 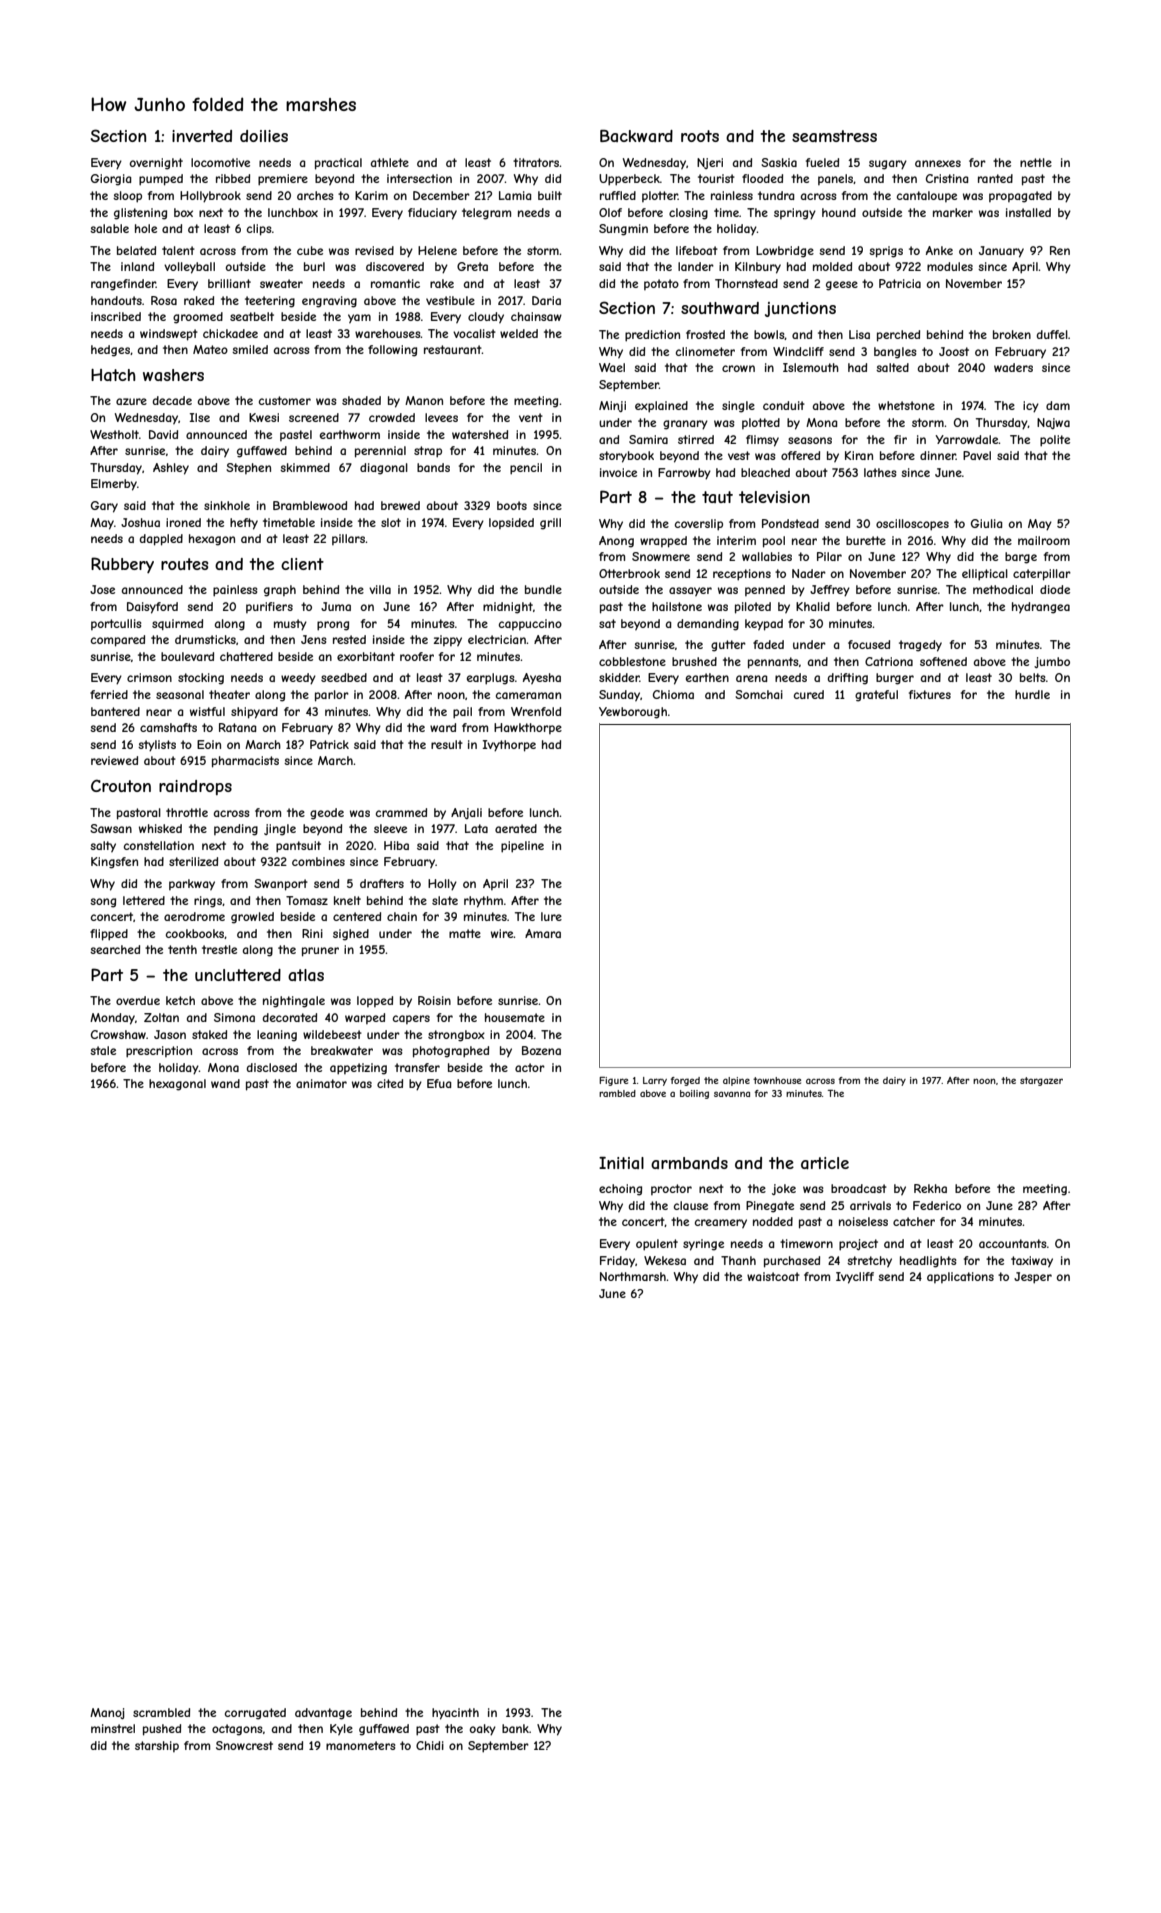 What do you see at coordinates (515, 1728) in the screenshot?
I see `bank` at bounding box center [515, 1728].
